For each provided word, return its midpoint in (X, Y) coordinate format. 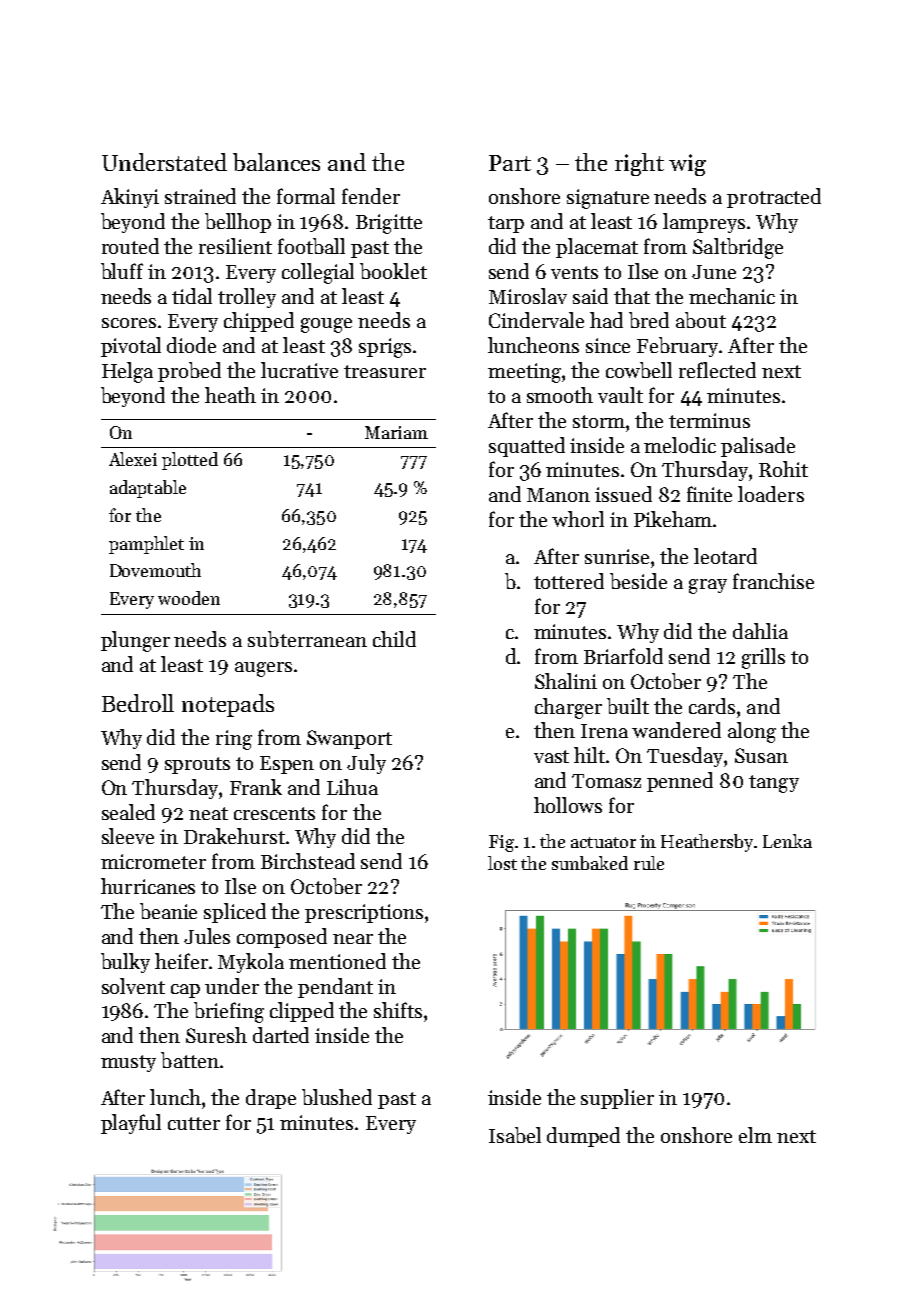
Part (510, 163)
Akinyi (130, 198)
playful (131, 1124)
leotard (725, 556)
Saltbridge (738, 248)
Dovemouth (155, 570)
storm (599, 421)
